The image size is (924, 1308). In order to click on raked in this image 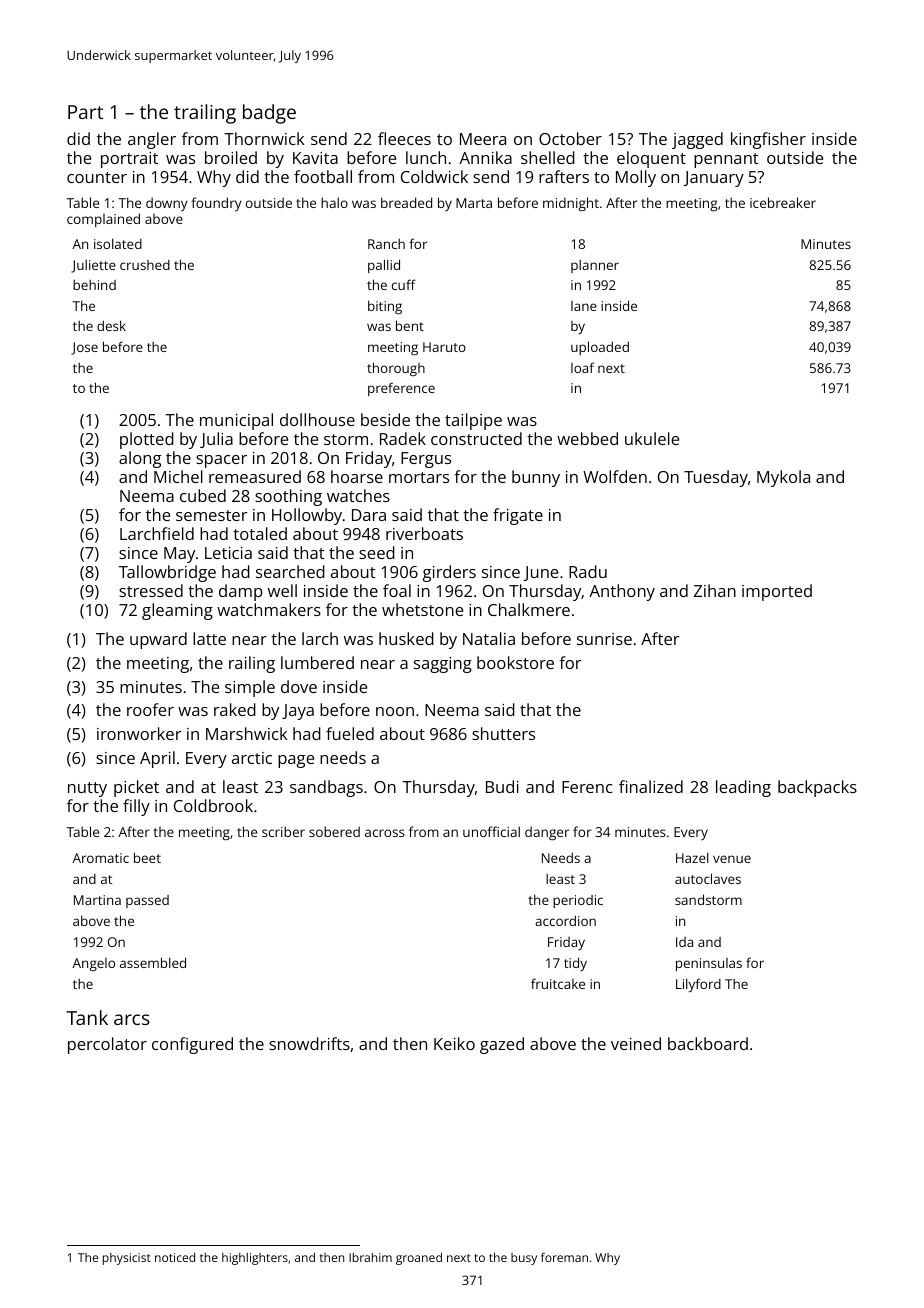, I will do `click(235, 709)`.
